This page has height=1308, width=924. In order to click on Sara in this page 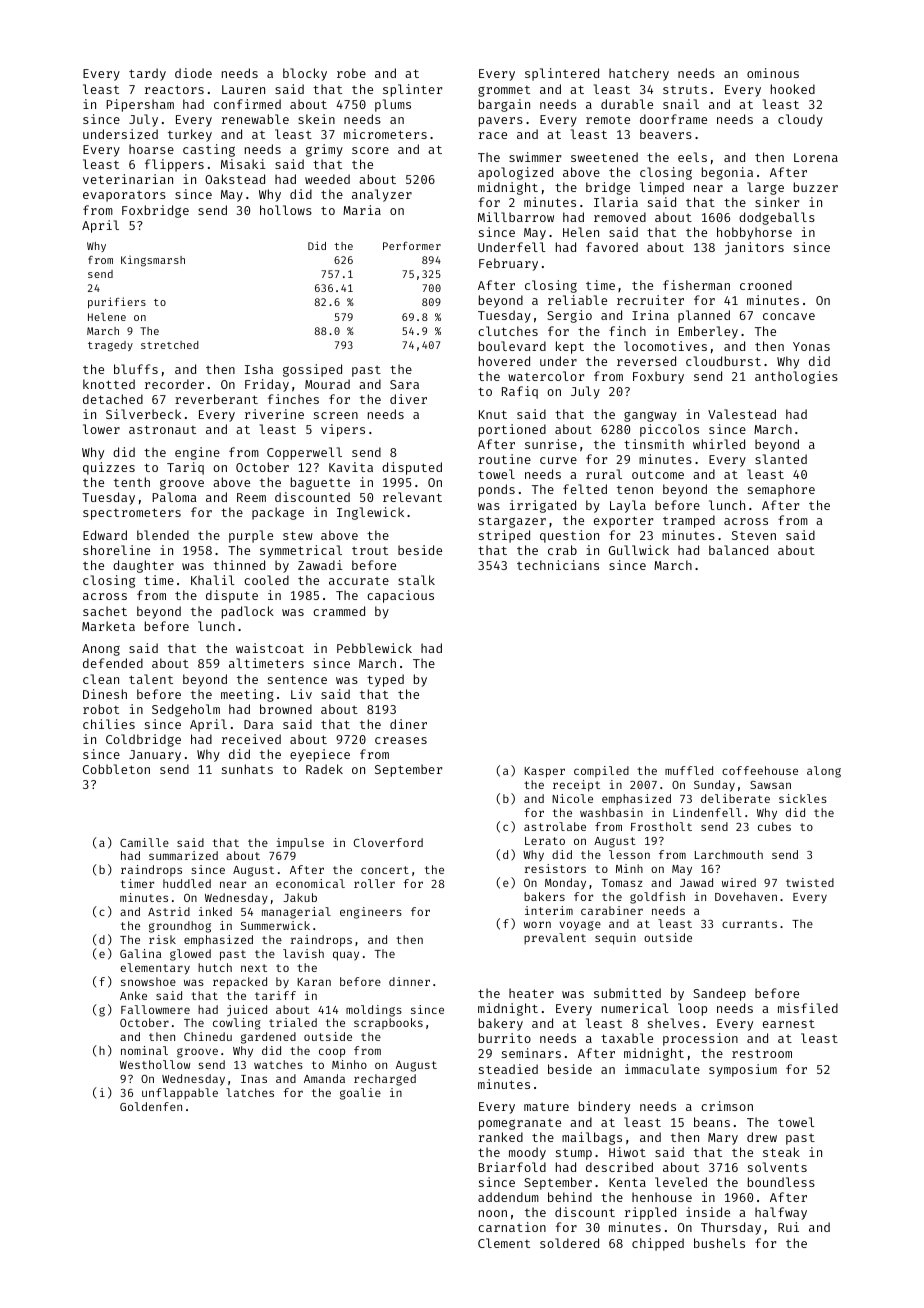, I will do `click(404, 384)`.
